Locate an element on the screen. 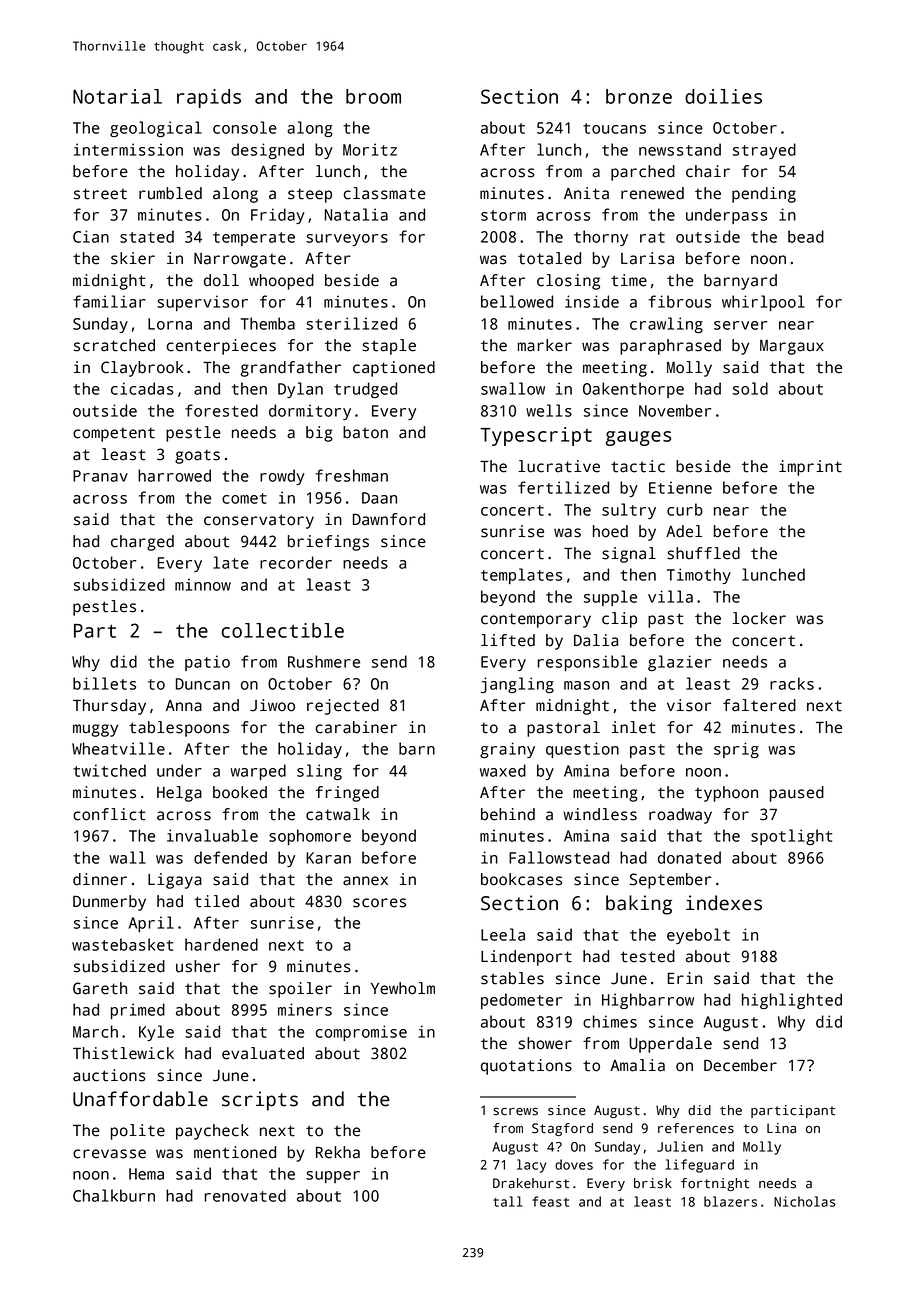  behind is located at coordinates (508, 814).
